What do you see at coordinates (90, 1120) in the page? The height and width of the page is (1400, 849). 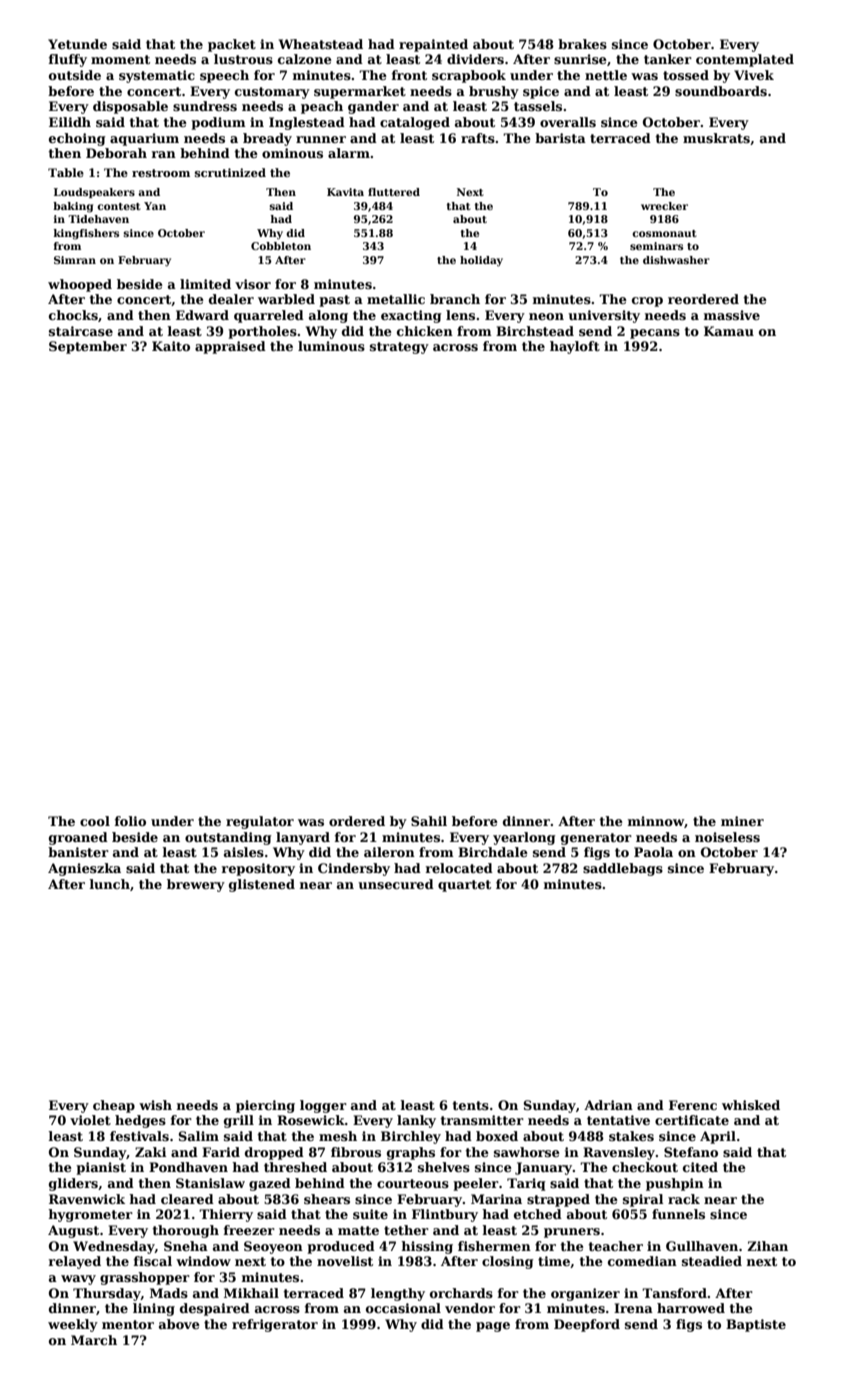 I see `violet` at bounding box center [90, 1120].
